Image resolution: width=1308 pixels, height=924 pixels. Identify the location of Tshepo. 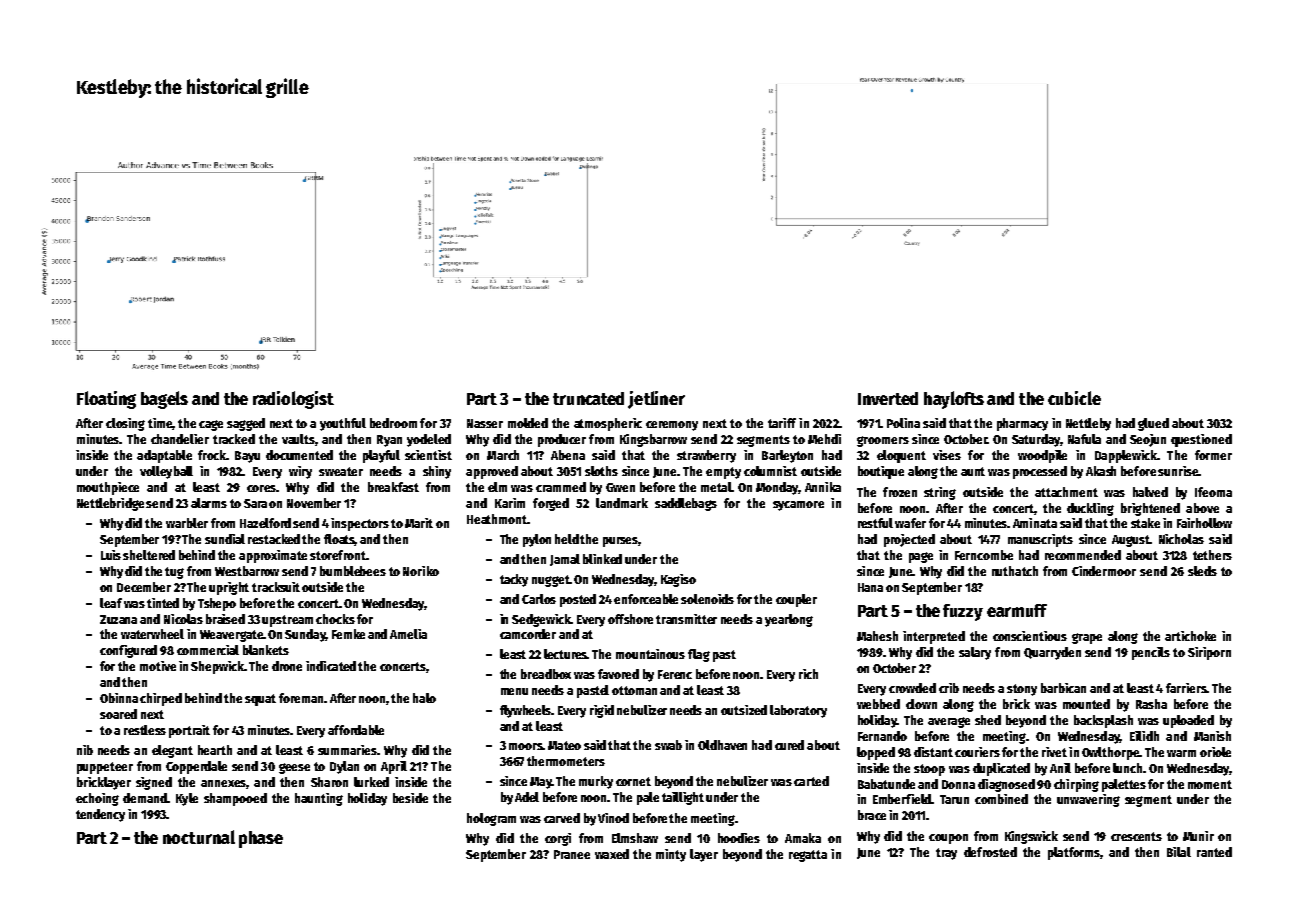
(217, 604).
